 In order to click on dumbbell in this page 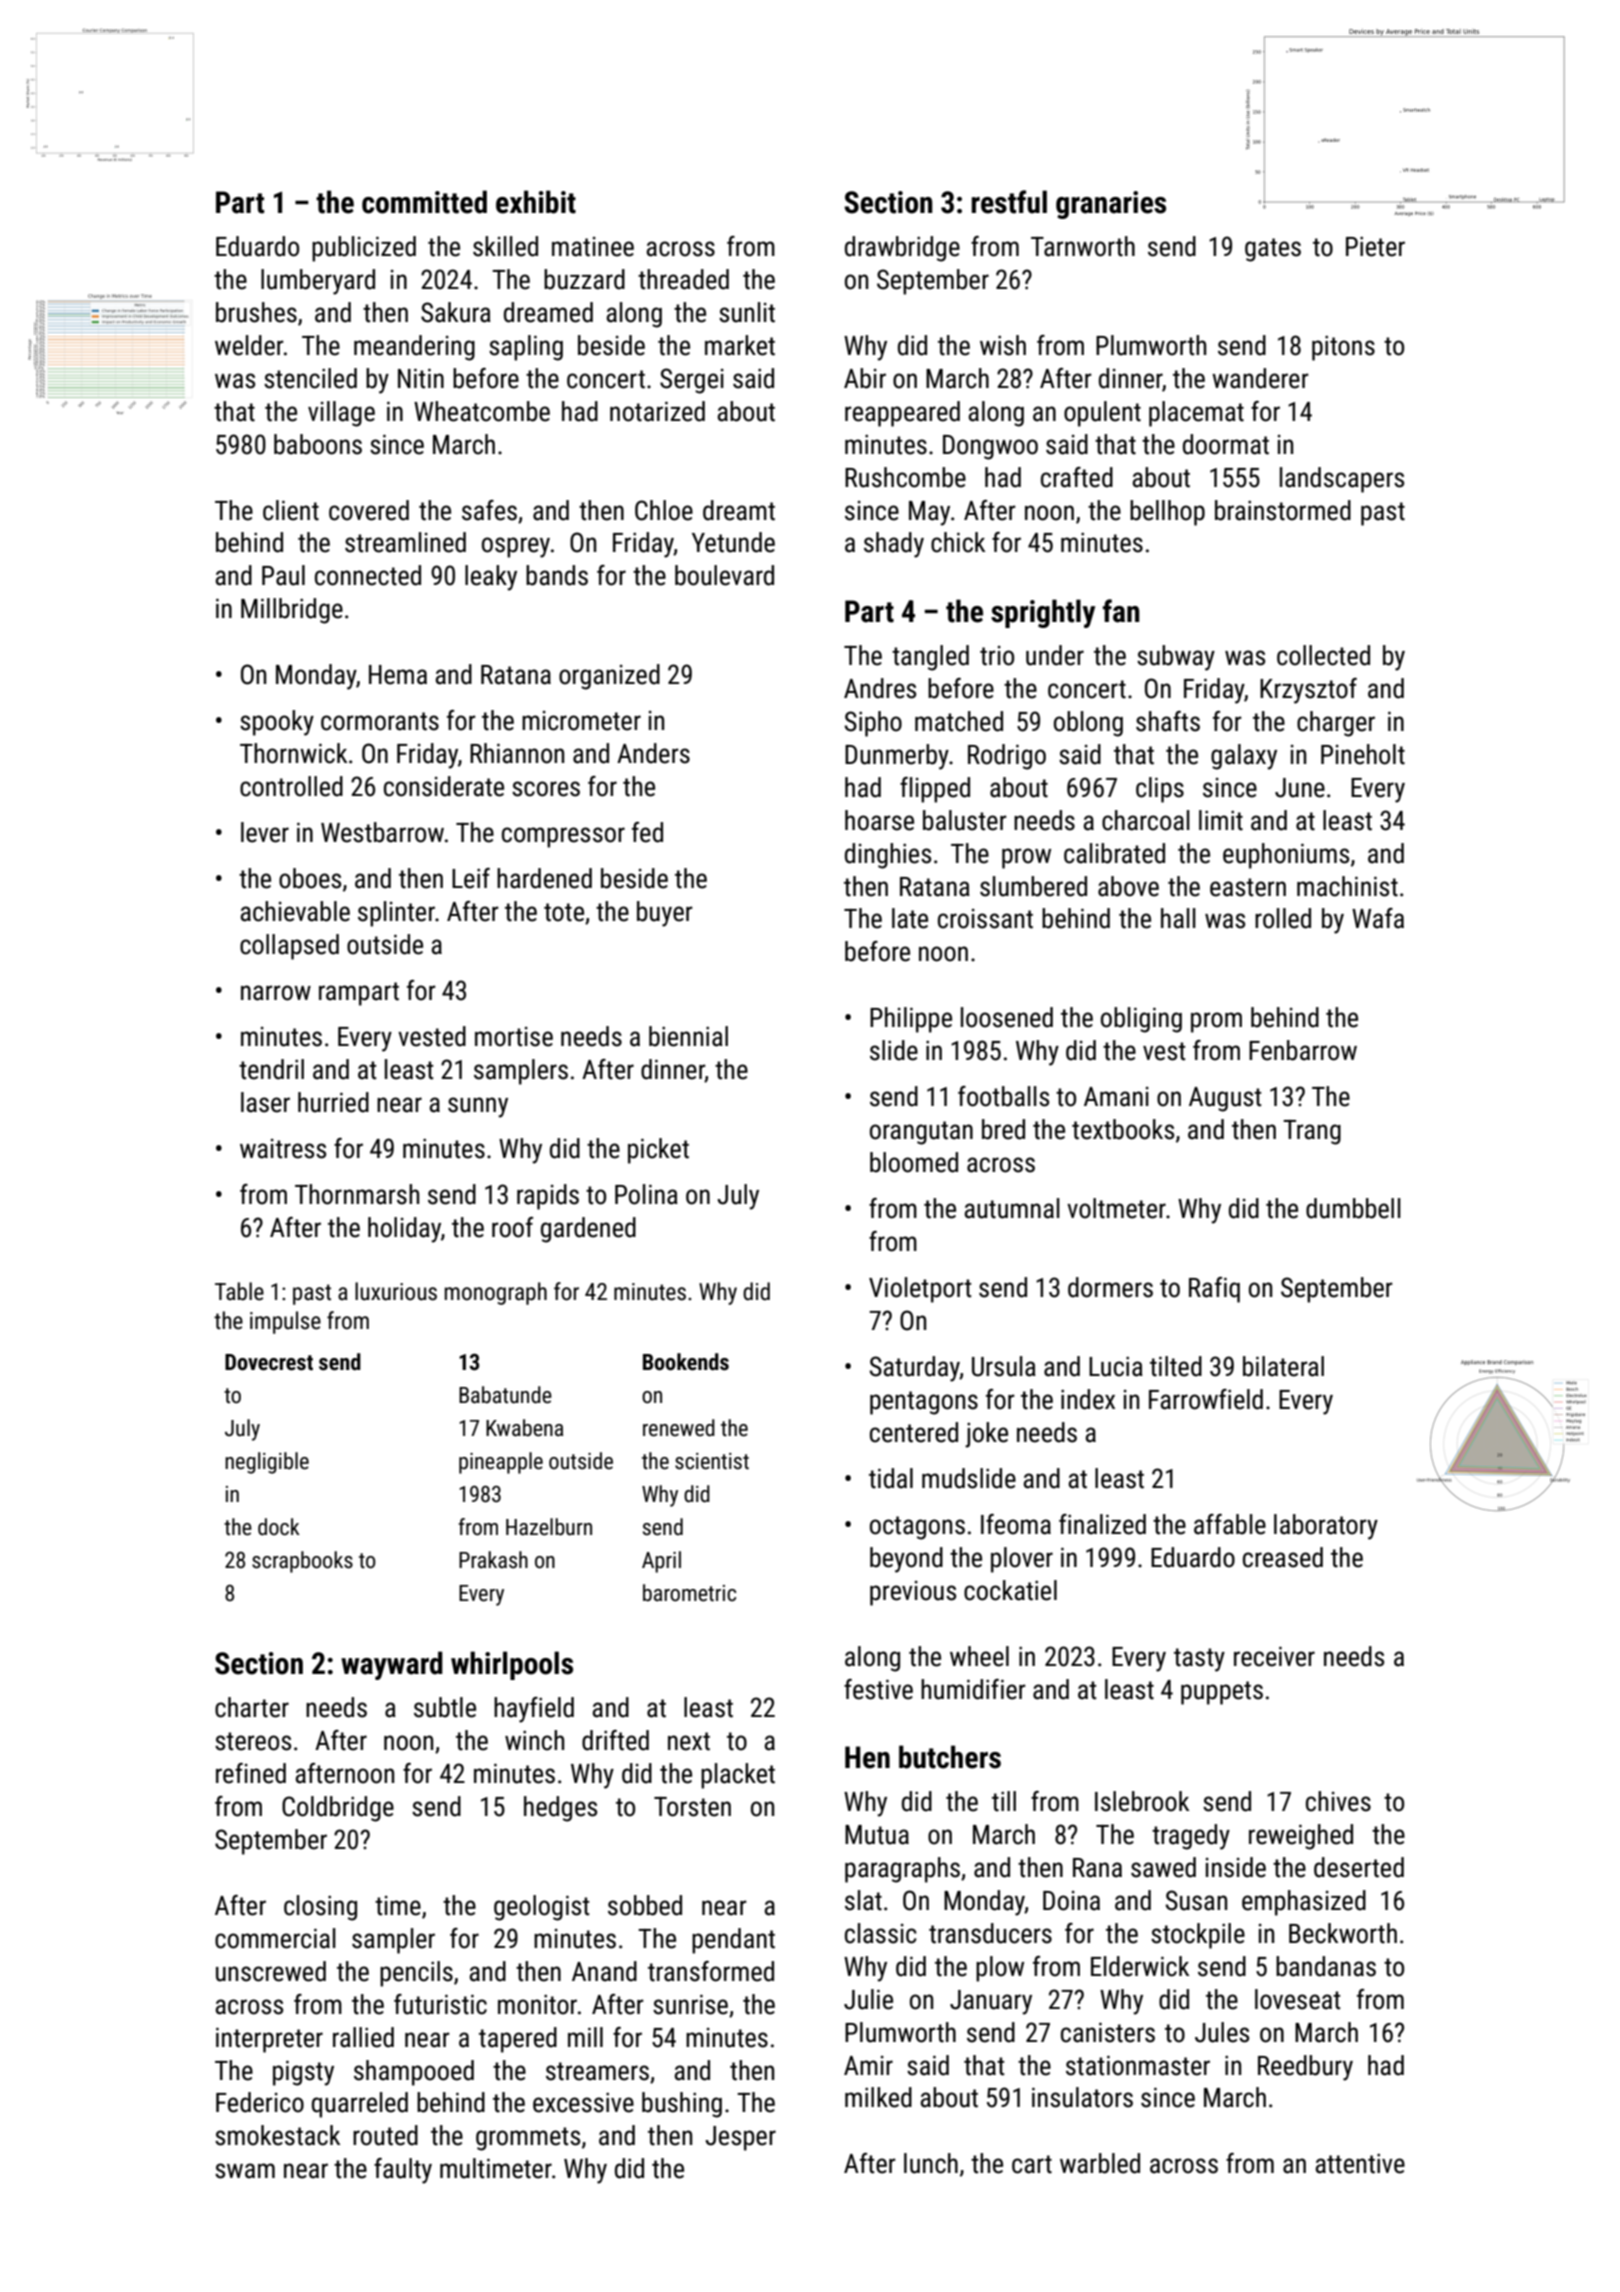, I will do `click(1353, 1208)`.
